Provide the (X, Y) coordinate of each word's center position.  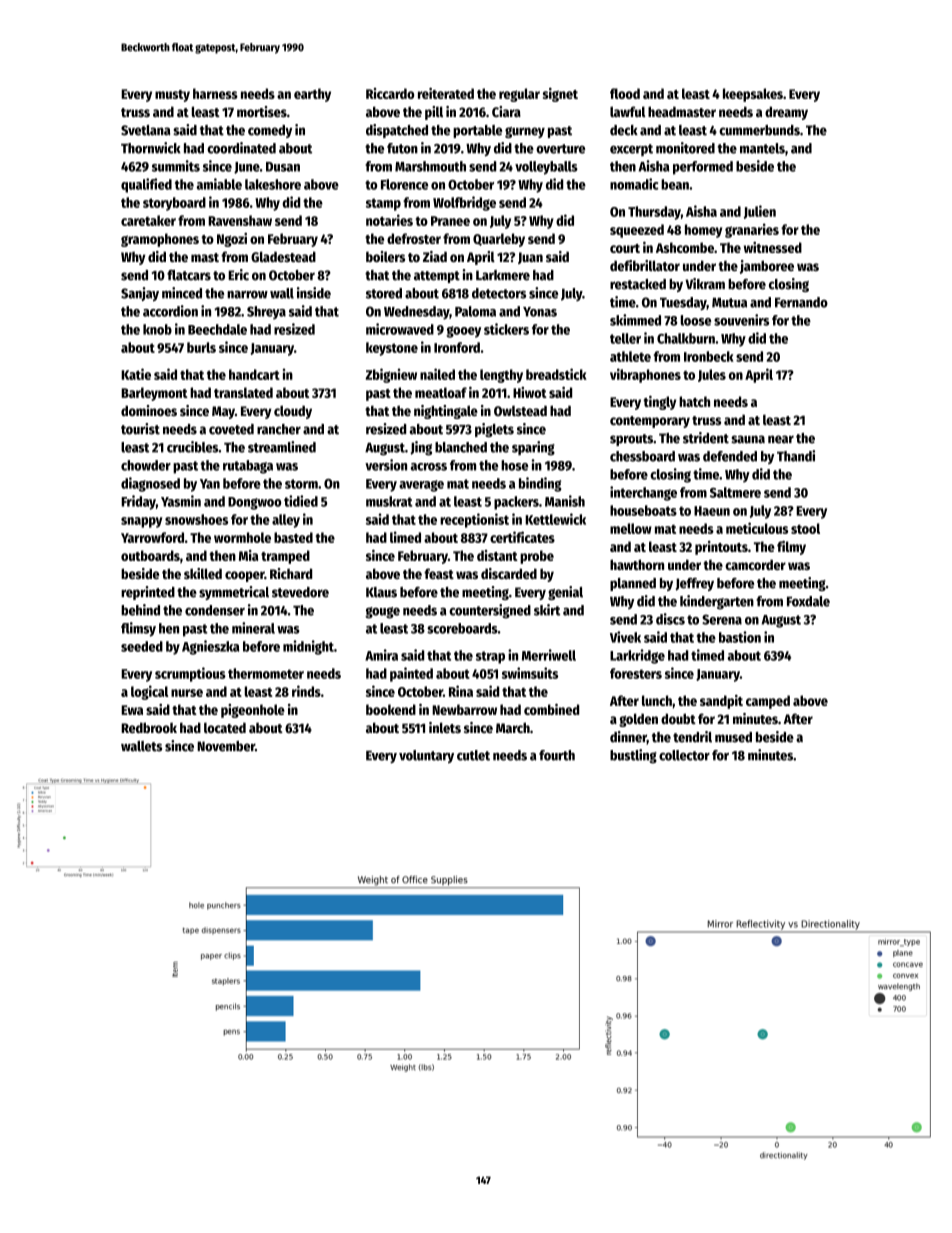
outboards (150, 555)
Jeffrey (695, 584)
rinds (306, 691)
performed (703, 168)
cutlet (473, 755)
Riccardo (390, 93)
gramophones (160, 240)
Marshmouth (430, 166)
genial (565, 593)
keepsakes (753, 95)
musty (172, 96)
